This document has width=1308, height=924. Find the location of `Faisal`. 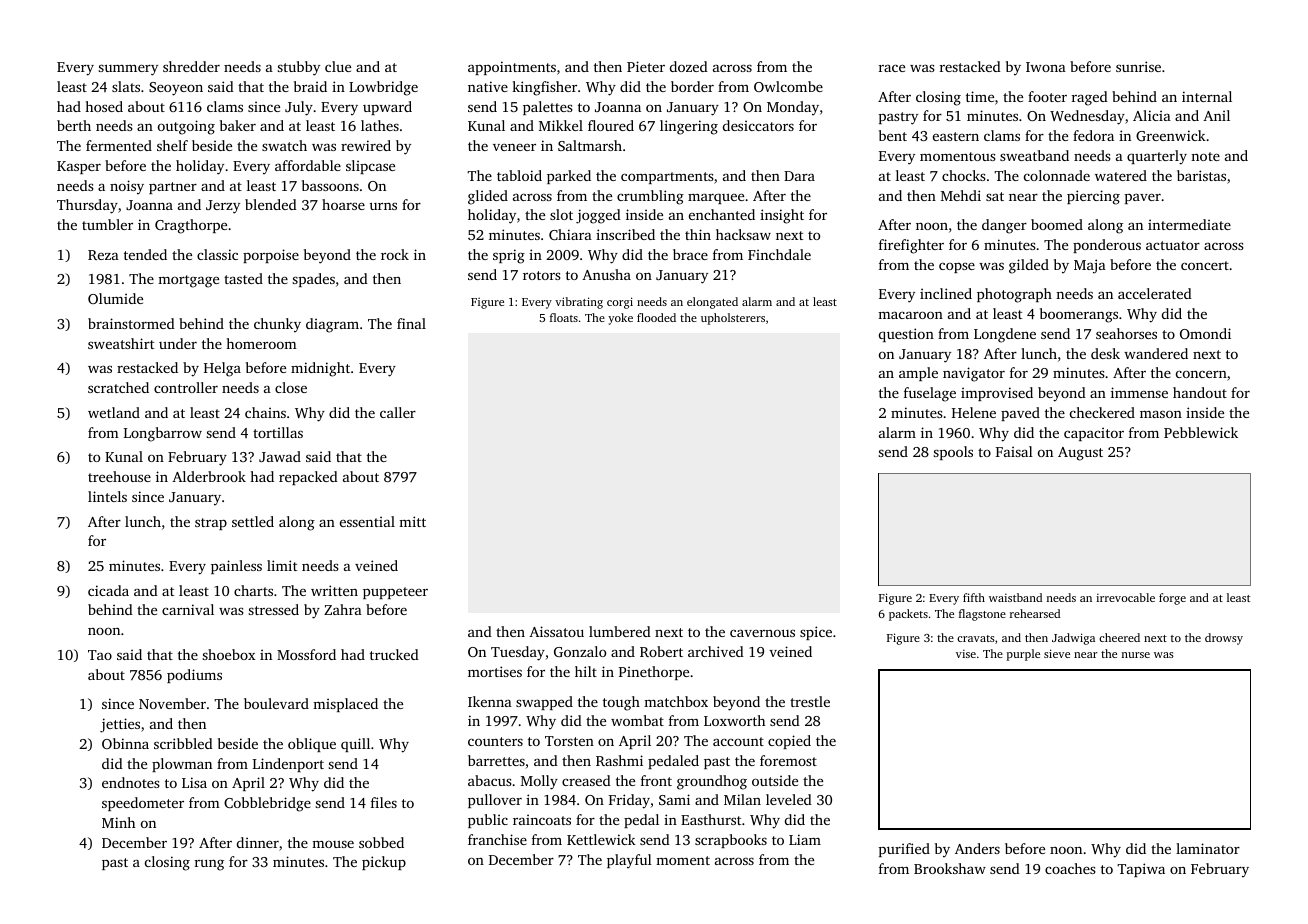

Faisal is located at coordinates (1014, 451).
